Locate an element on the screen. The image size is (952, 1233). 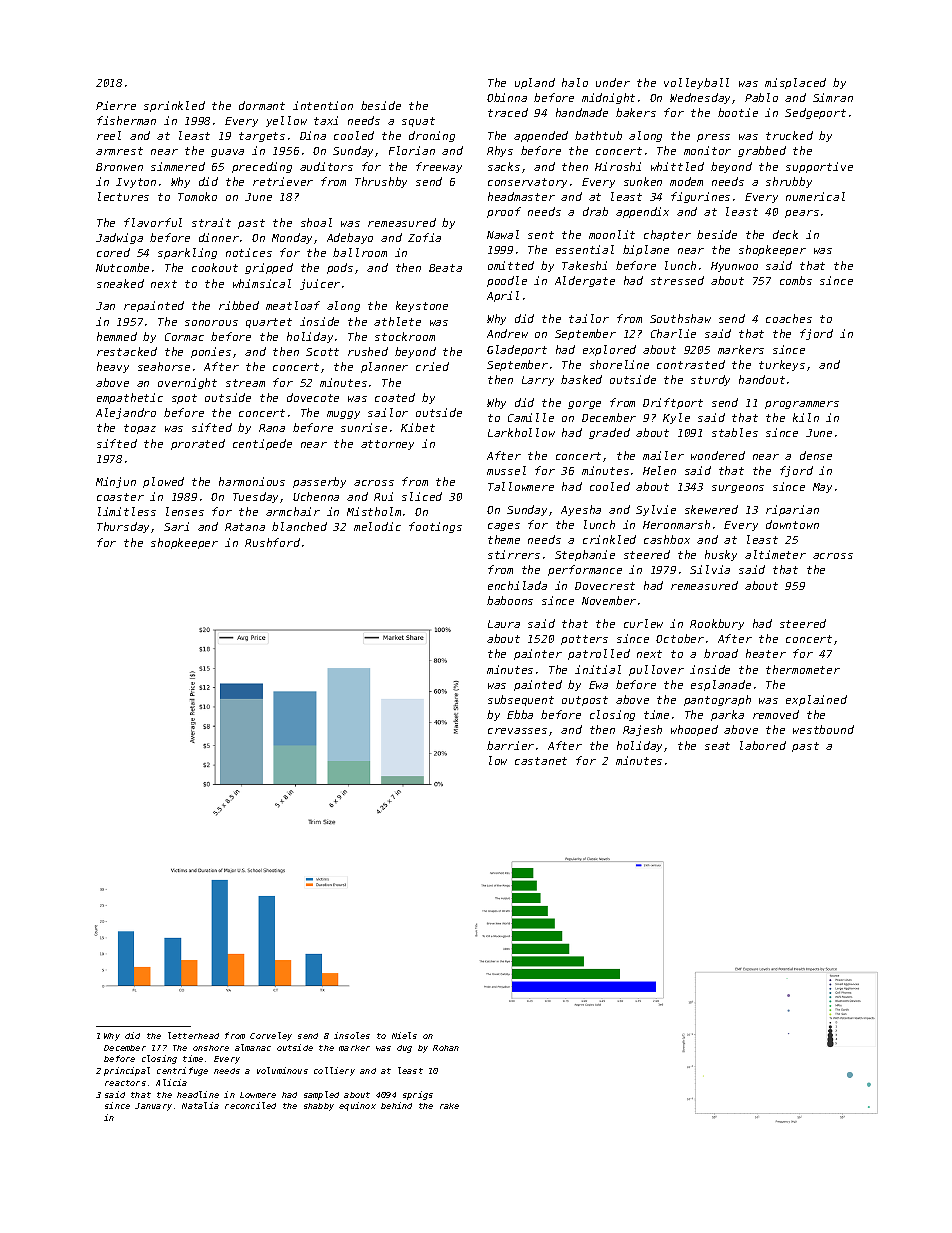
Rana is located at coordinates (272, 428).
